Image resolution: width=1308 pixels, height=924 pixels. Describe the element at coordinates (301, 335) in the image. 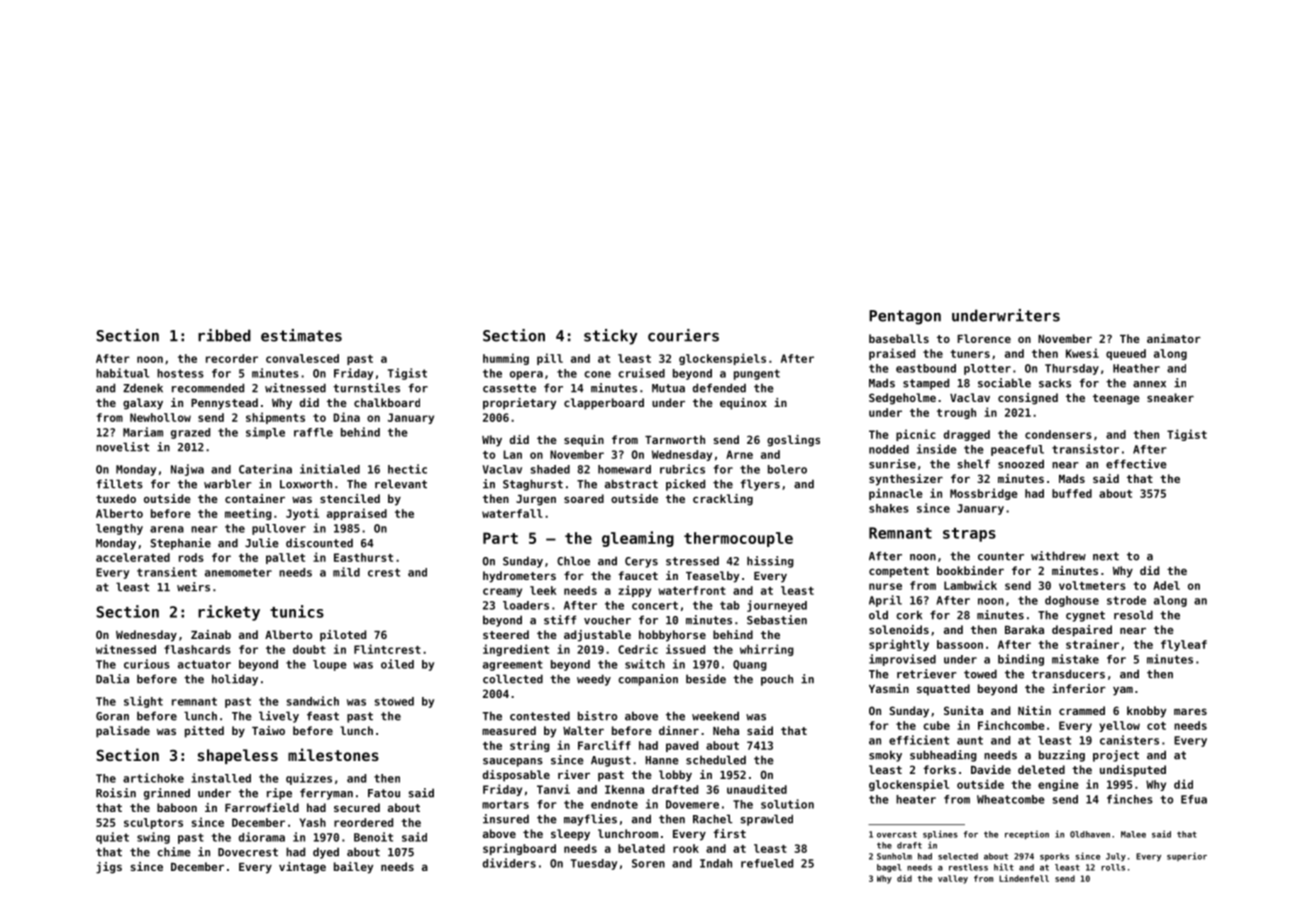

I see `estimates` at that location.
